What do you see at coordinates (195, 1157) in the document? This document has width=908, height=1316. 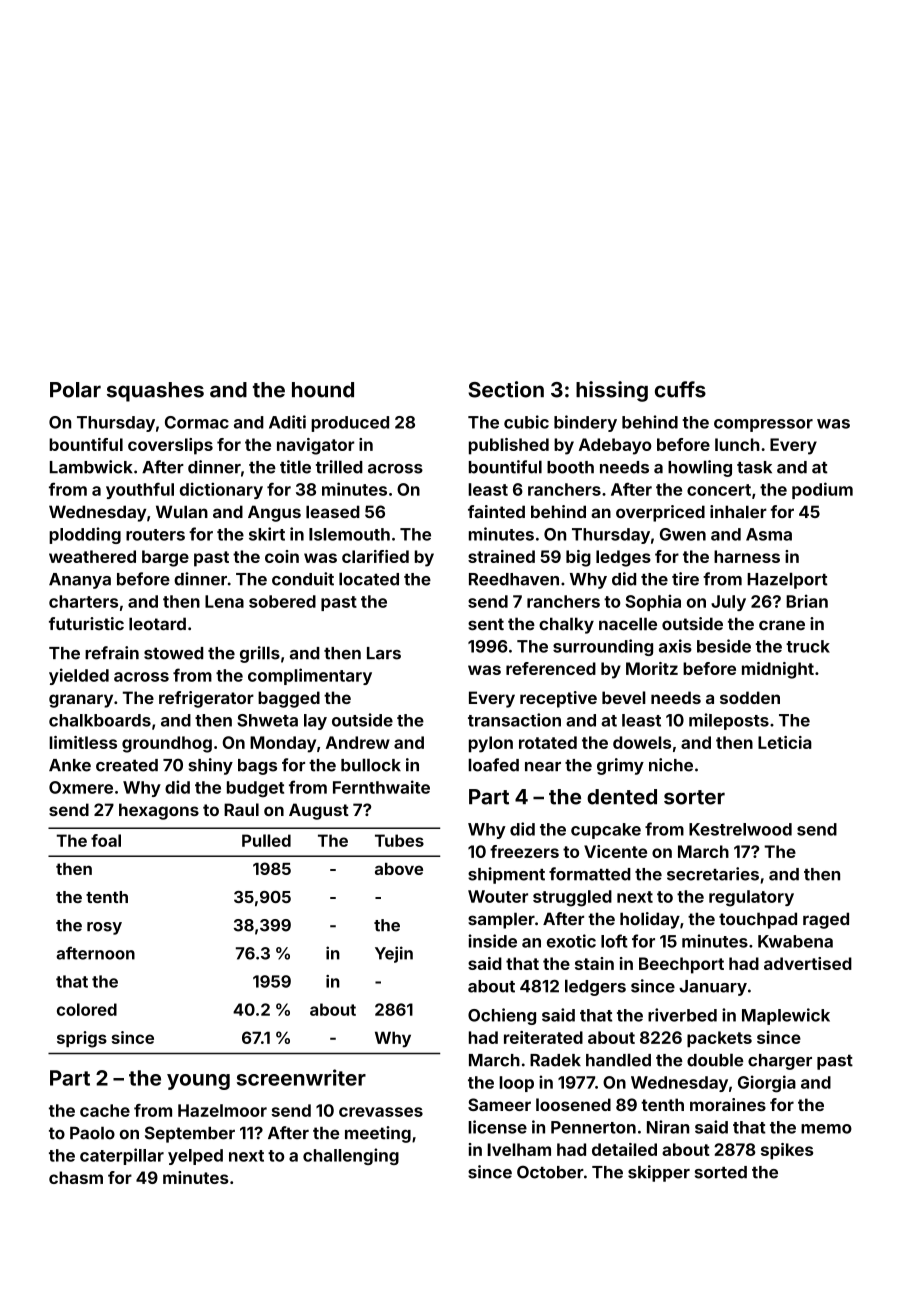 I see `yelped` at bounding box center [195, 1157].
